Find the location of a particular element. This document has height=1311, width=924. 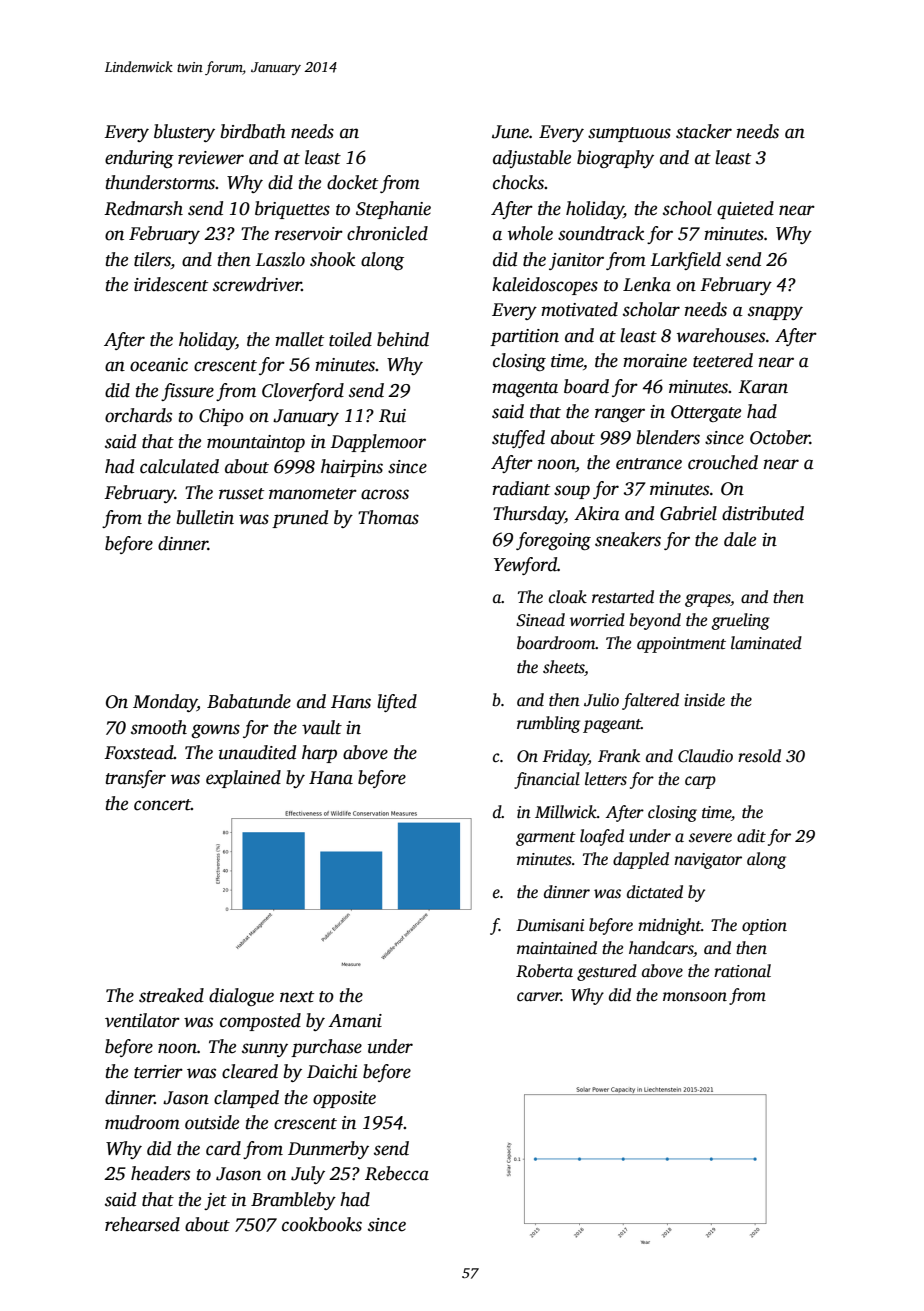

Hana is located at coordinates (331, 778).
